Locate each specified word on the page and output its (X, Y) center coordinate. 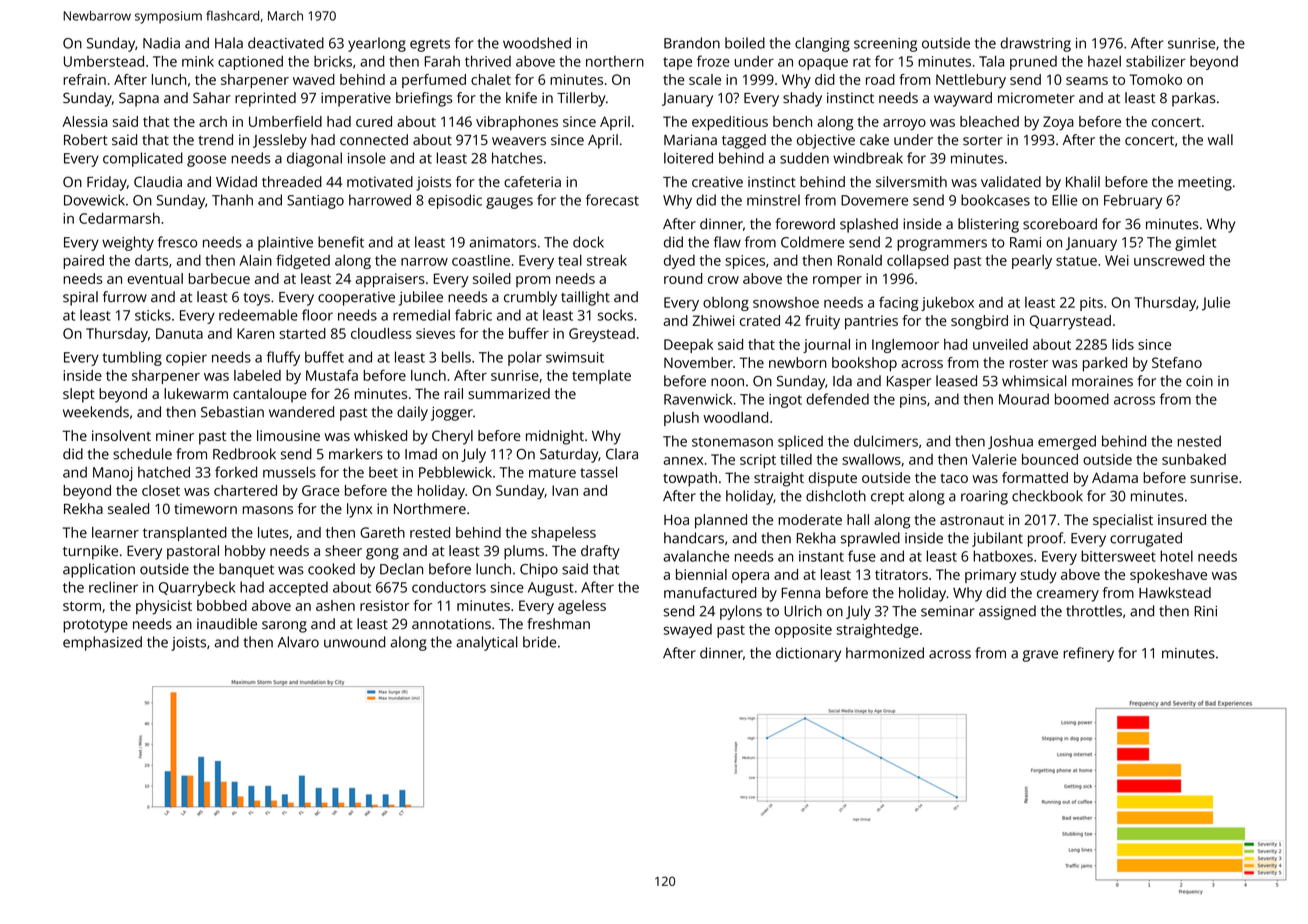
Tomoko (1155, 79)
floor (317, 315)
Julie (1216, 304)
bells (456, 357)
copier (186, 359)
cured (374, 121)
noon (727, 382)
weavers (519, 141)
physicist (164, 607)
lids (1123, 344)
